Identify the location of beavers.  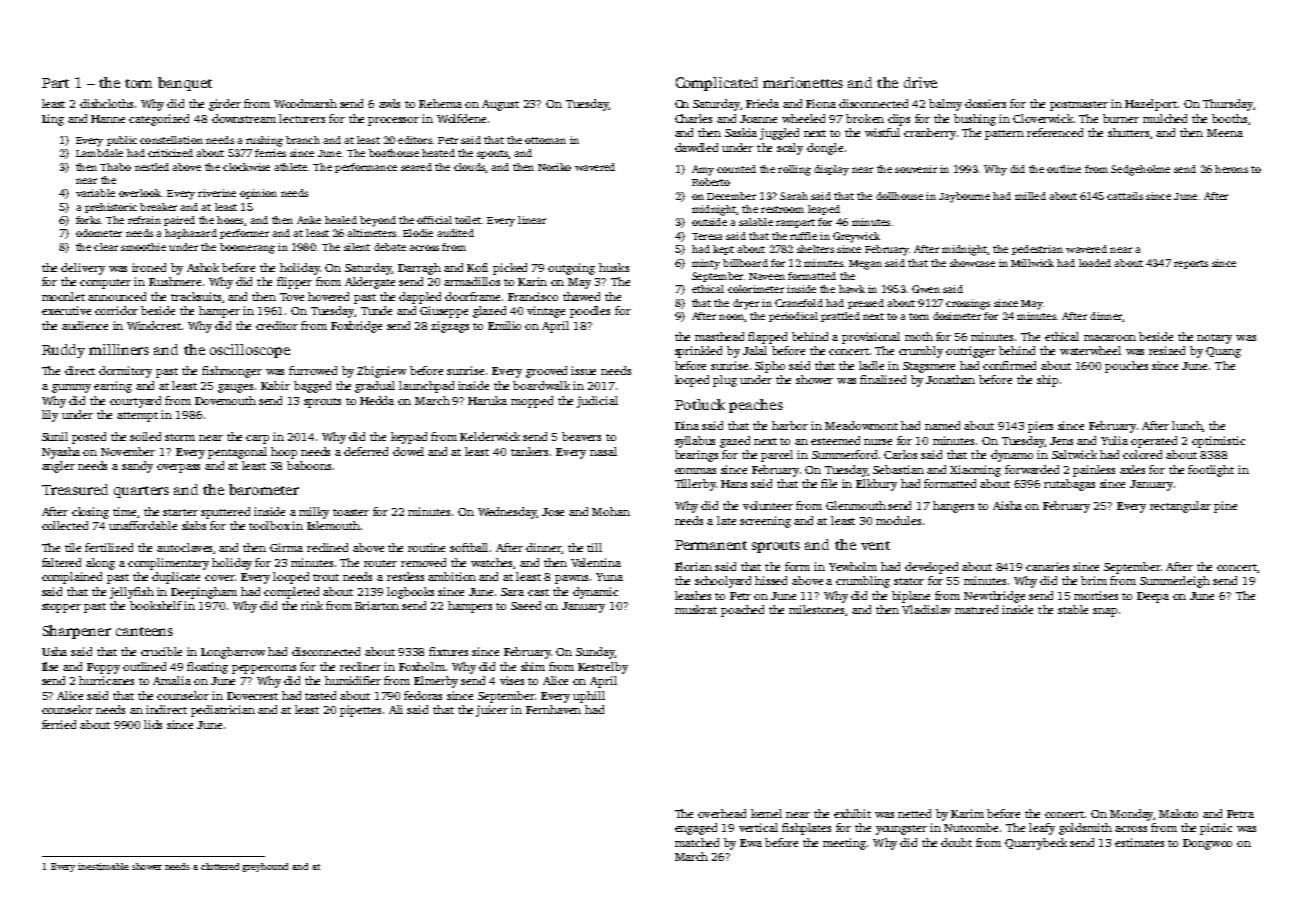
(581, 436).
